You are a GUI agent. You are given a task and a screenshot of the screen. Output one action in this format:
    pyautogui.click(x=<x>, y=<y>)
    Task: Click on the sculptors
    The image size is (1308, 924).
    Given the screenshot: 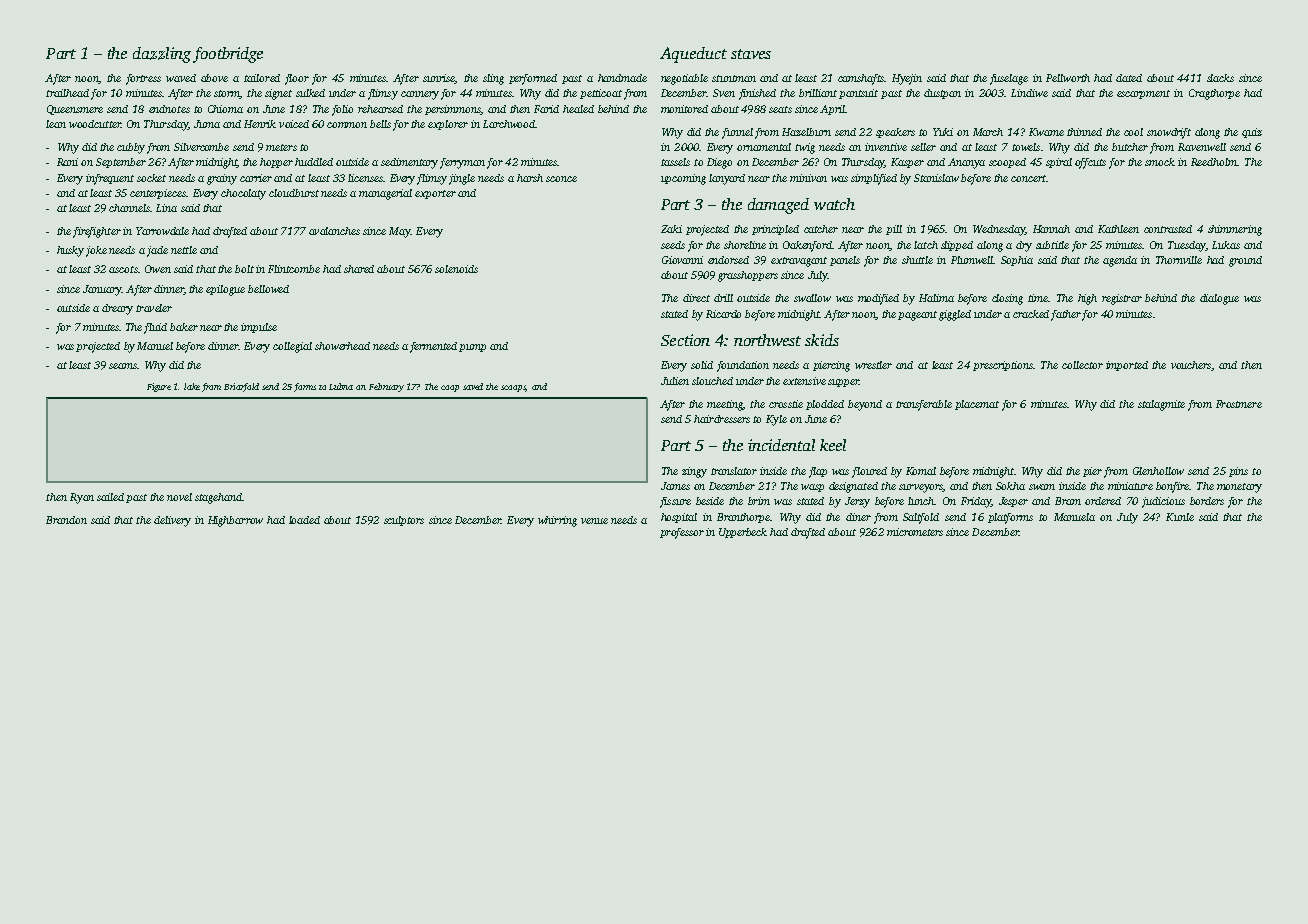 What is the action you would take?
    pyautogui.click(x=404, y=521)
